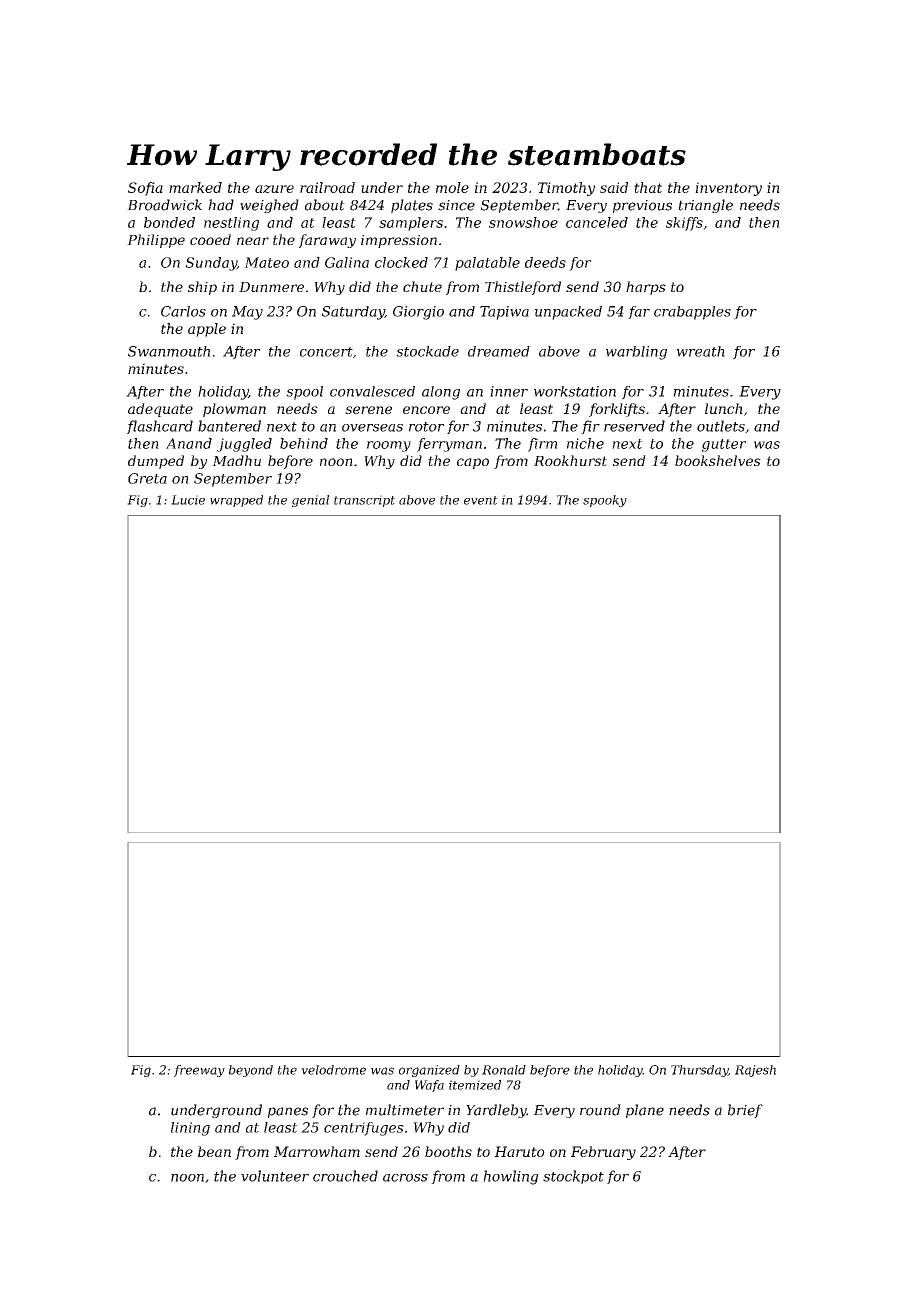 The image size is (908, 1316). Describe the element at coordinates (605, 501) in the document. I see `spooky` at that location.
